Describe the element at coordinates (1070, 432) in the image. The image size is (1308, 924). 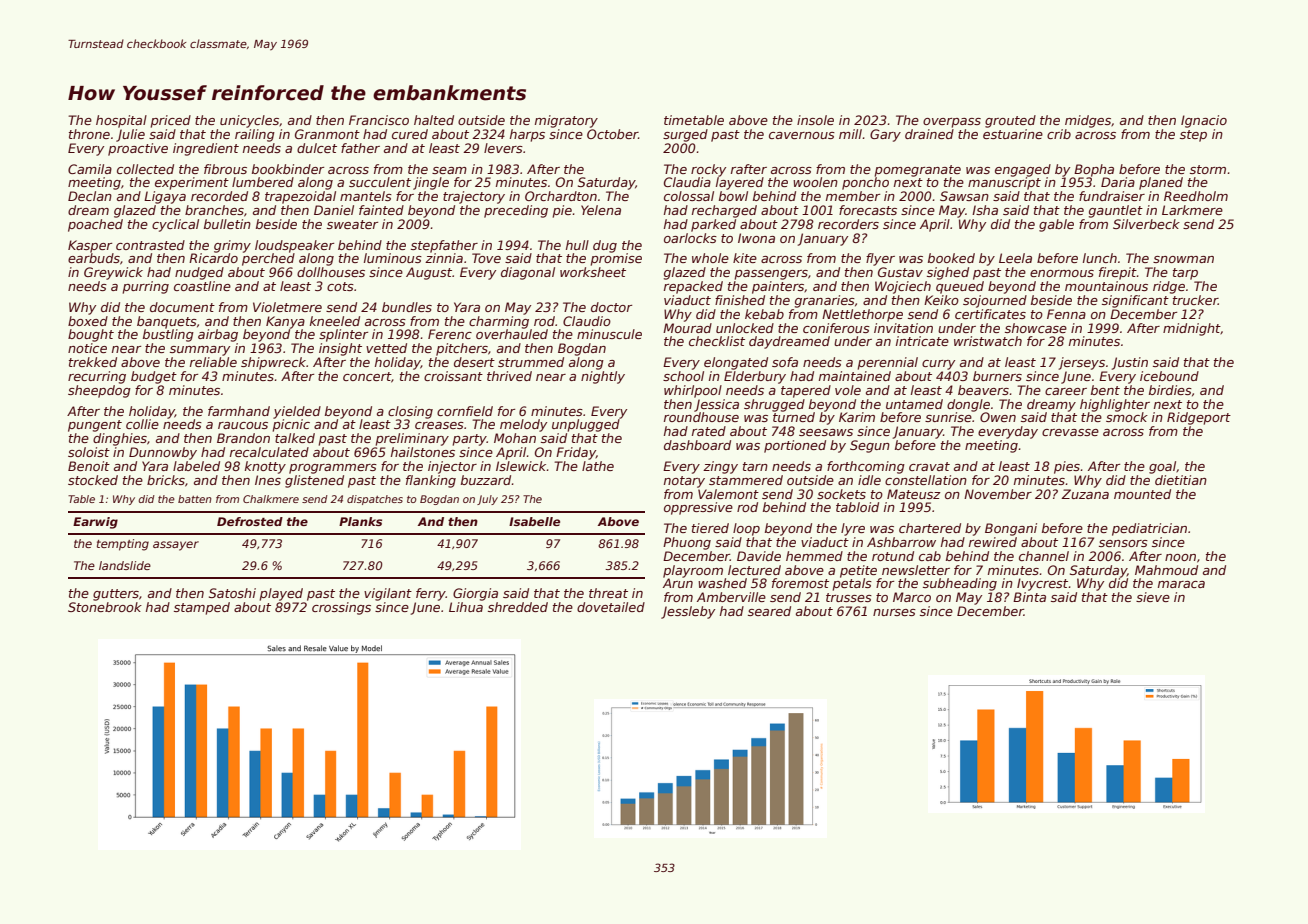
I see `crevasse` at that location.
